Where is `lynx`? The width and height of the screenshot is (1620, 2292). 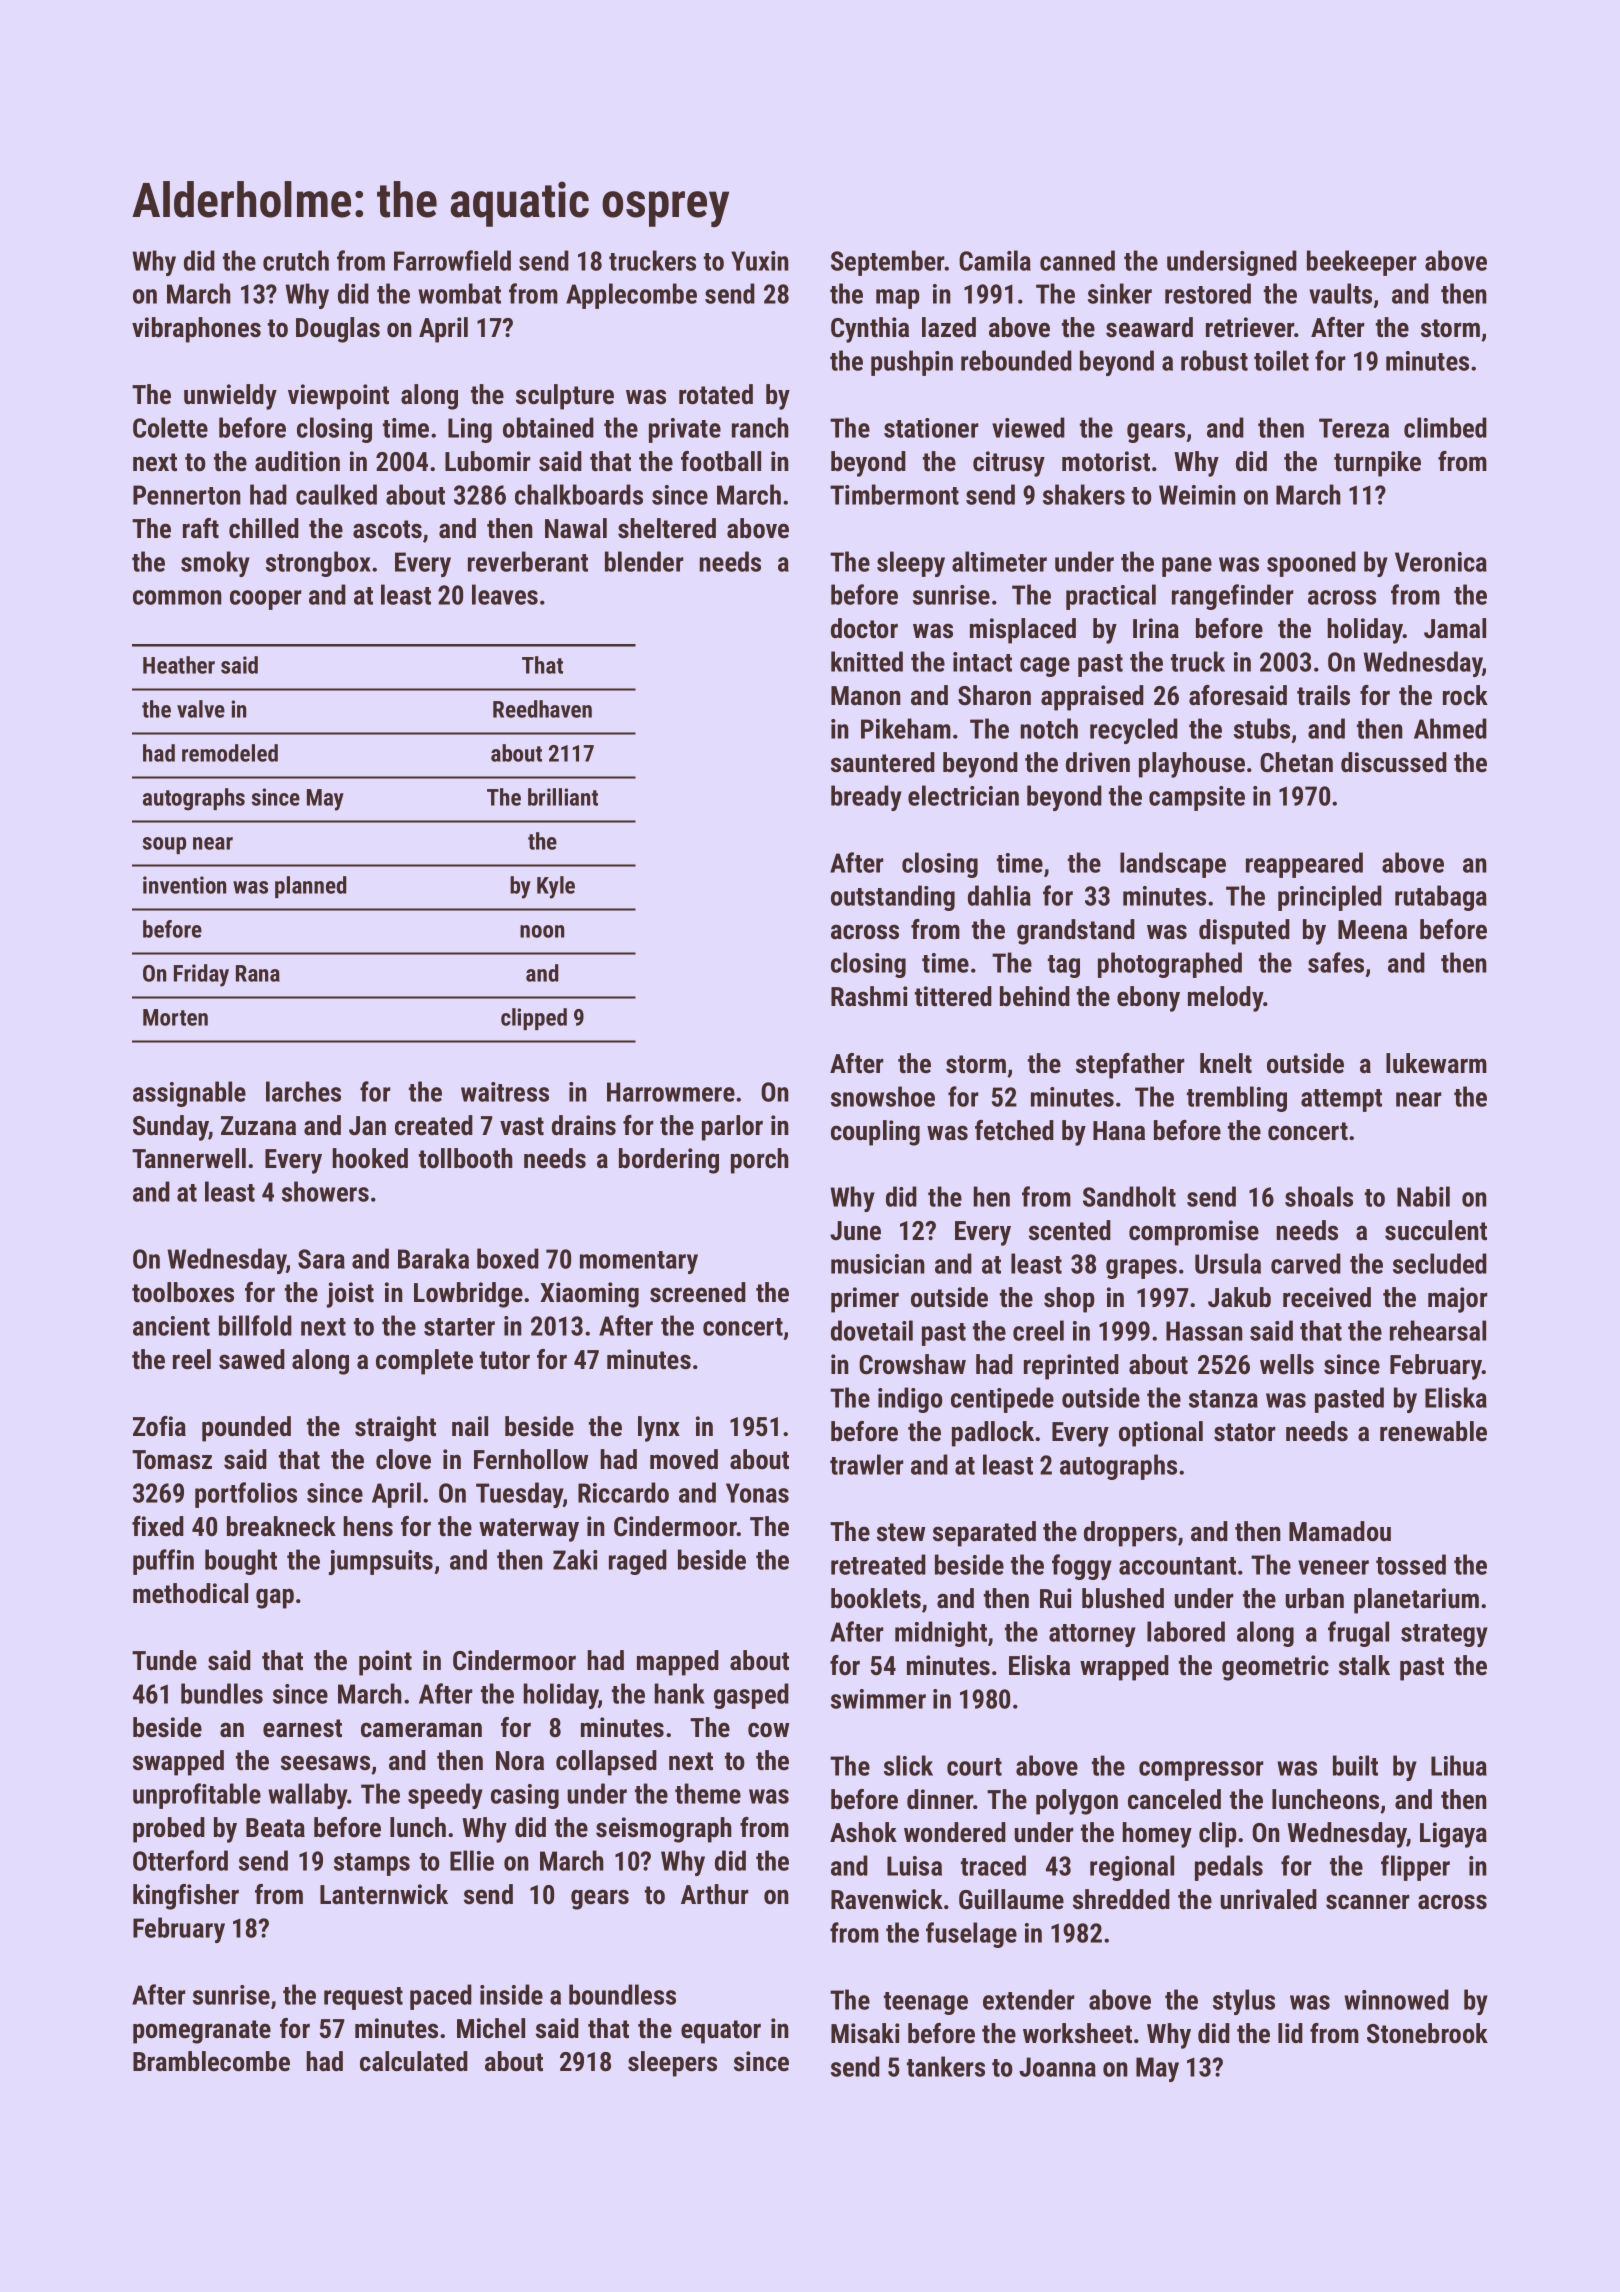
lynx is located at coordinates (659, 1429).
